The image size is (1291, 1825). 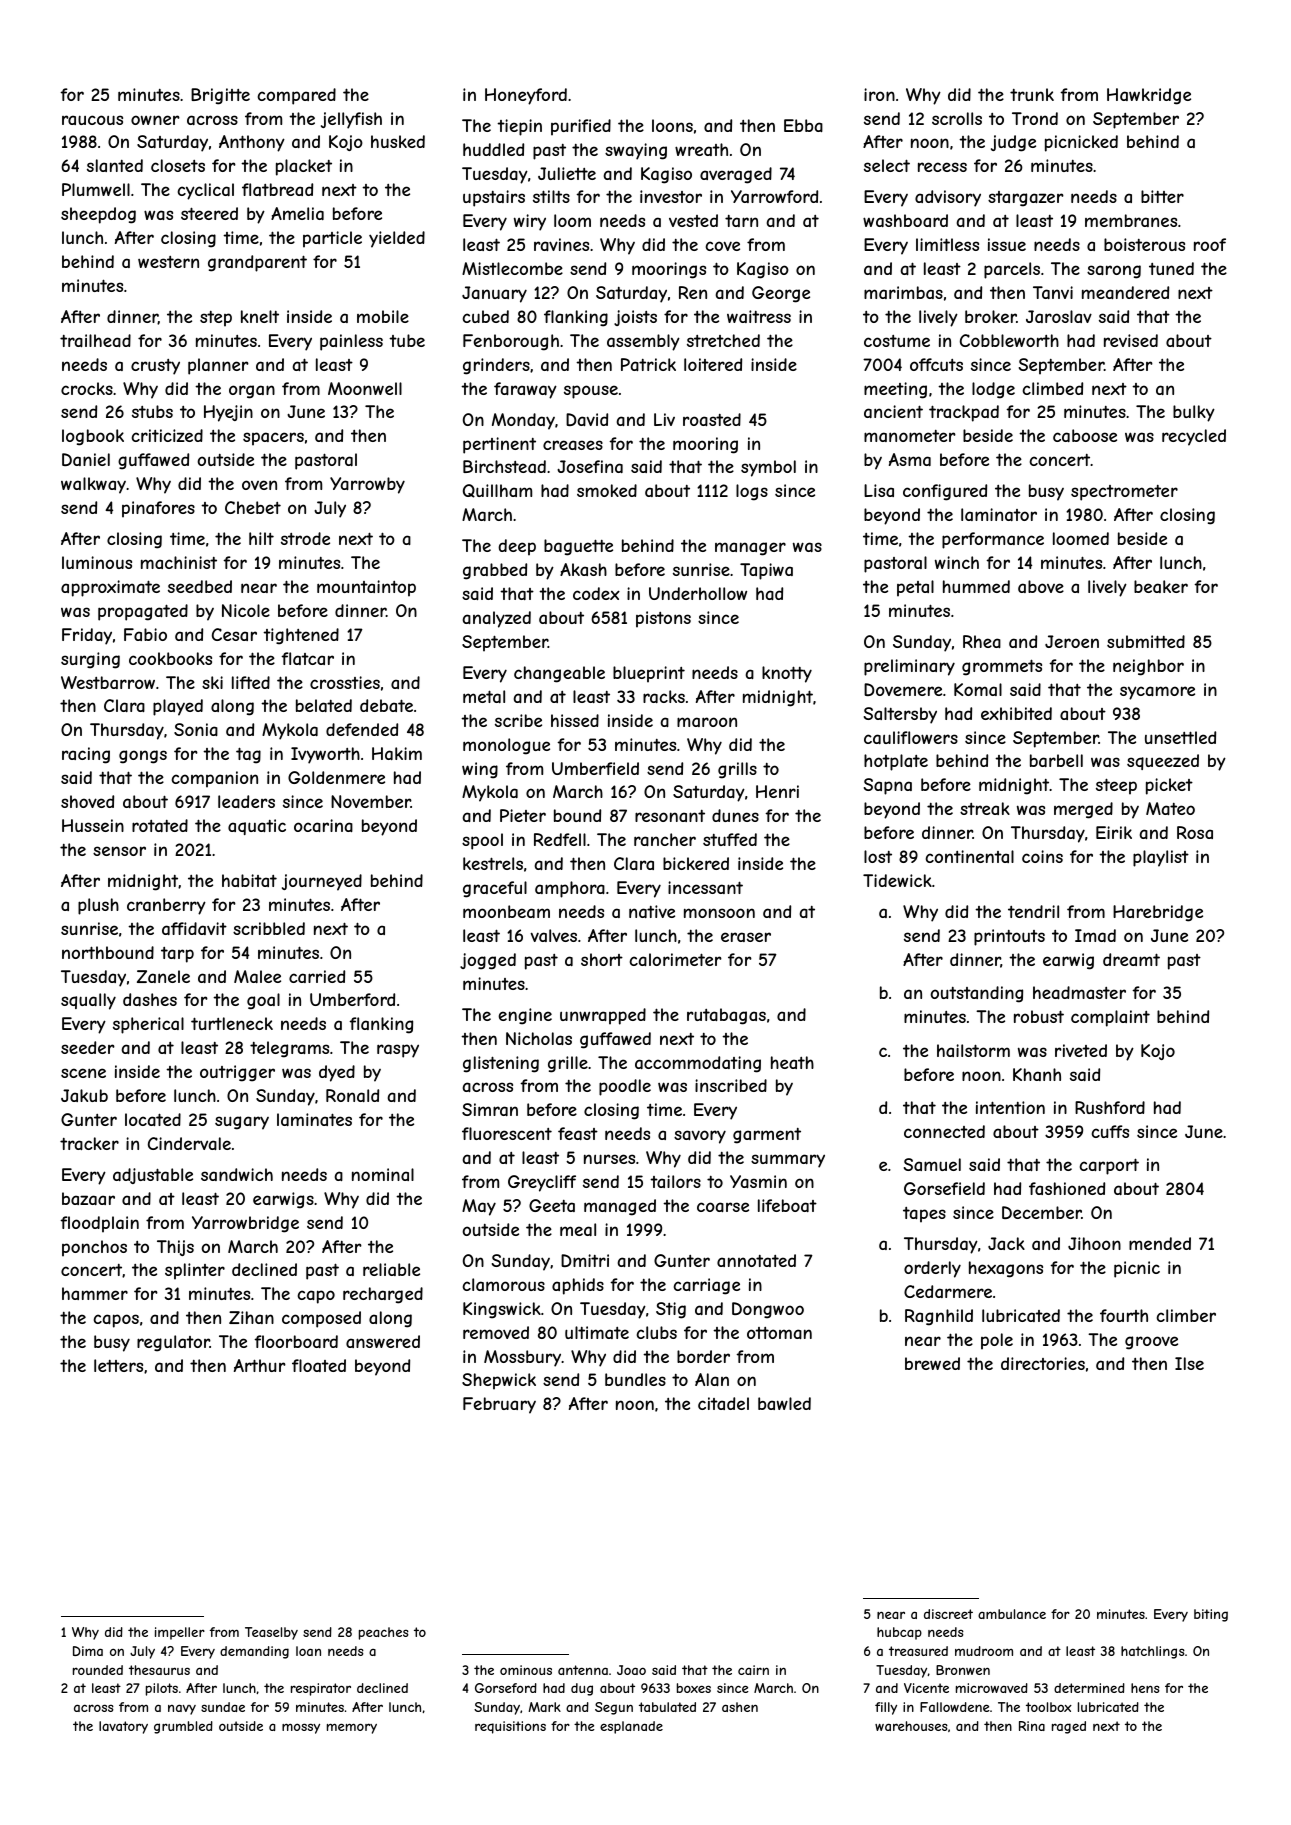 What do you see at coordinates (1032, 94) in the image?
I see `trunk` at bounding box center [1032, 94].
